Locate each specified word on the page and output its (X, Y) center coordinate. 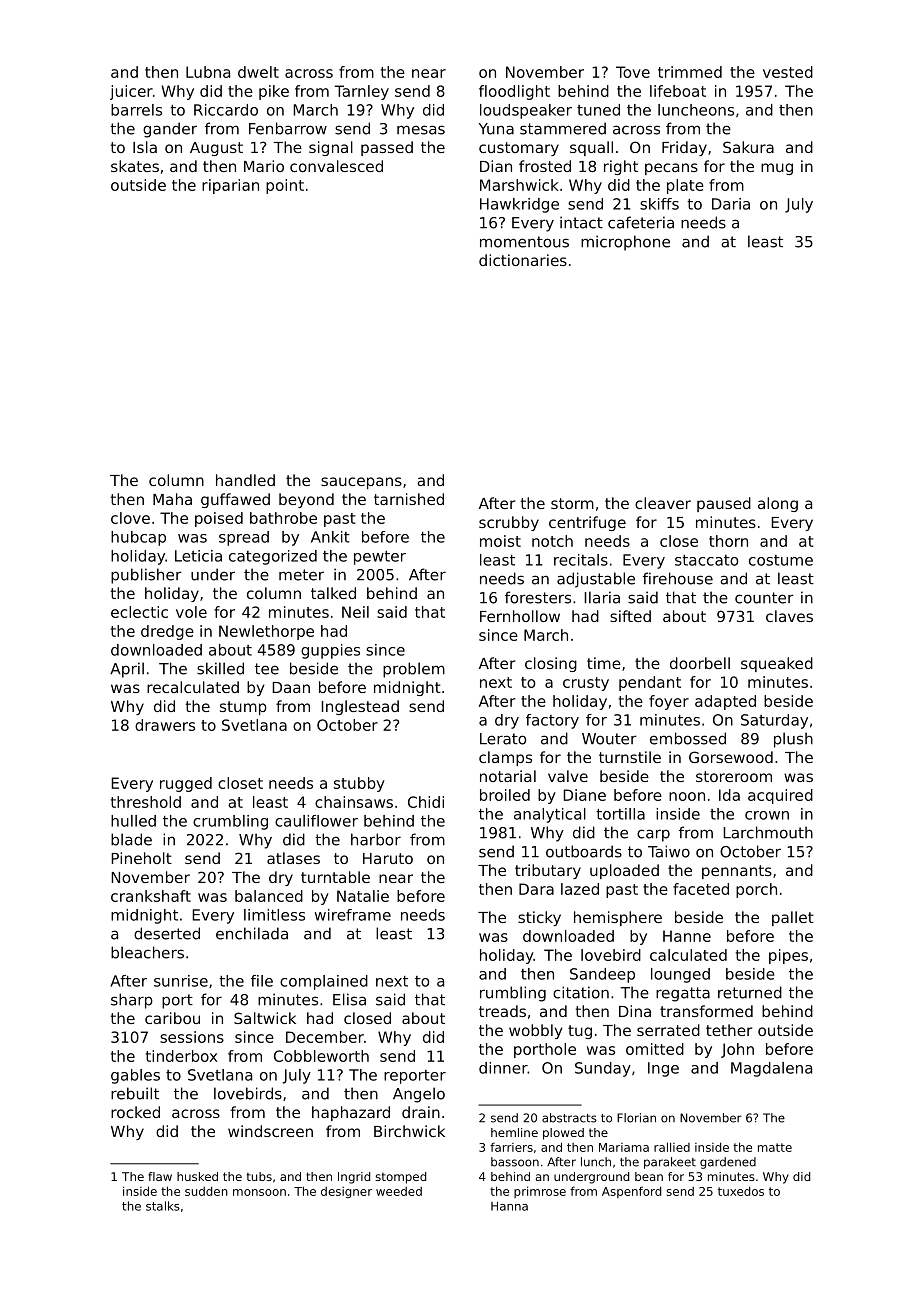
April (127, 670)
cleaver (663, 503)
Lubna (208, 72)
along (778, 504)
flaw (160, 1176)
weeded (399, 1191)
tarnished (409, 499)
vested (788, 72)
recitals (581, 560)
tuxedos (741, 1191)
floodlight (514, 92)
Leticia (198, 556)
